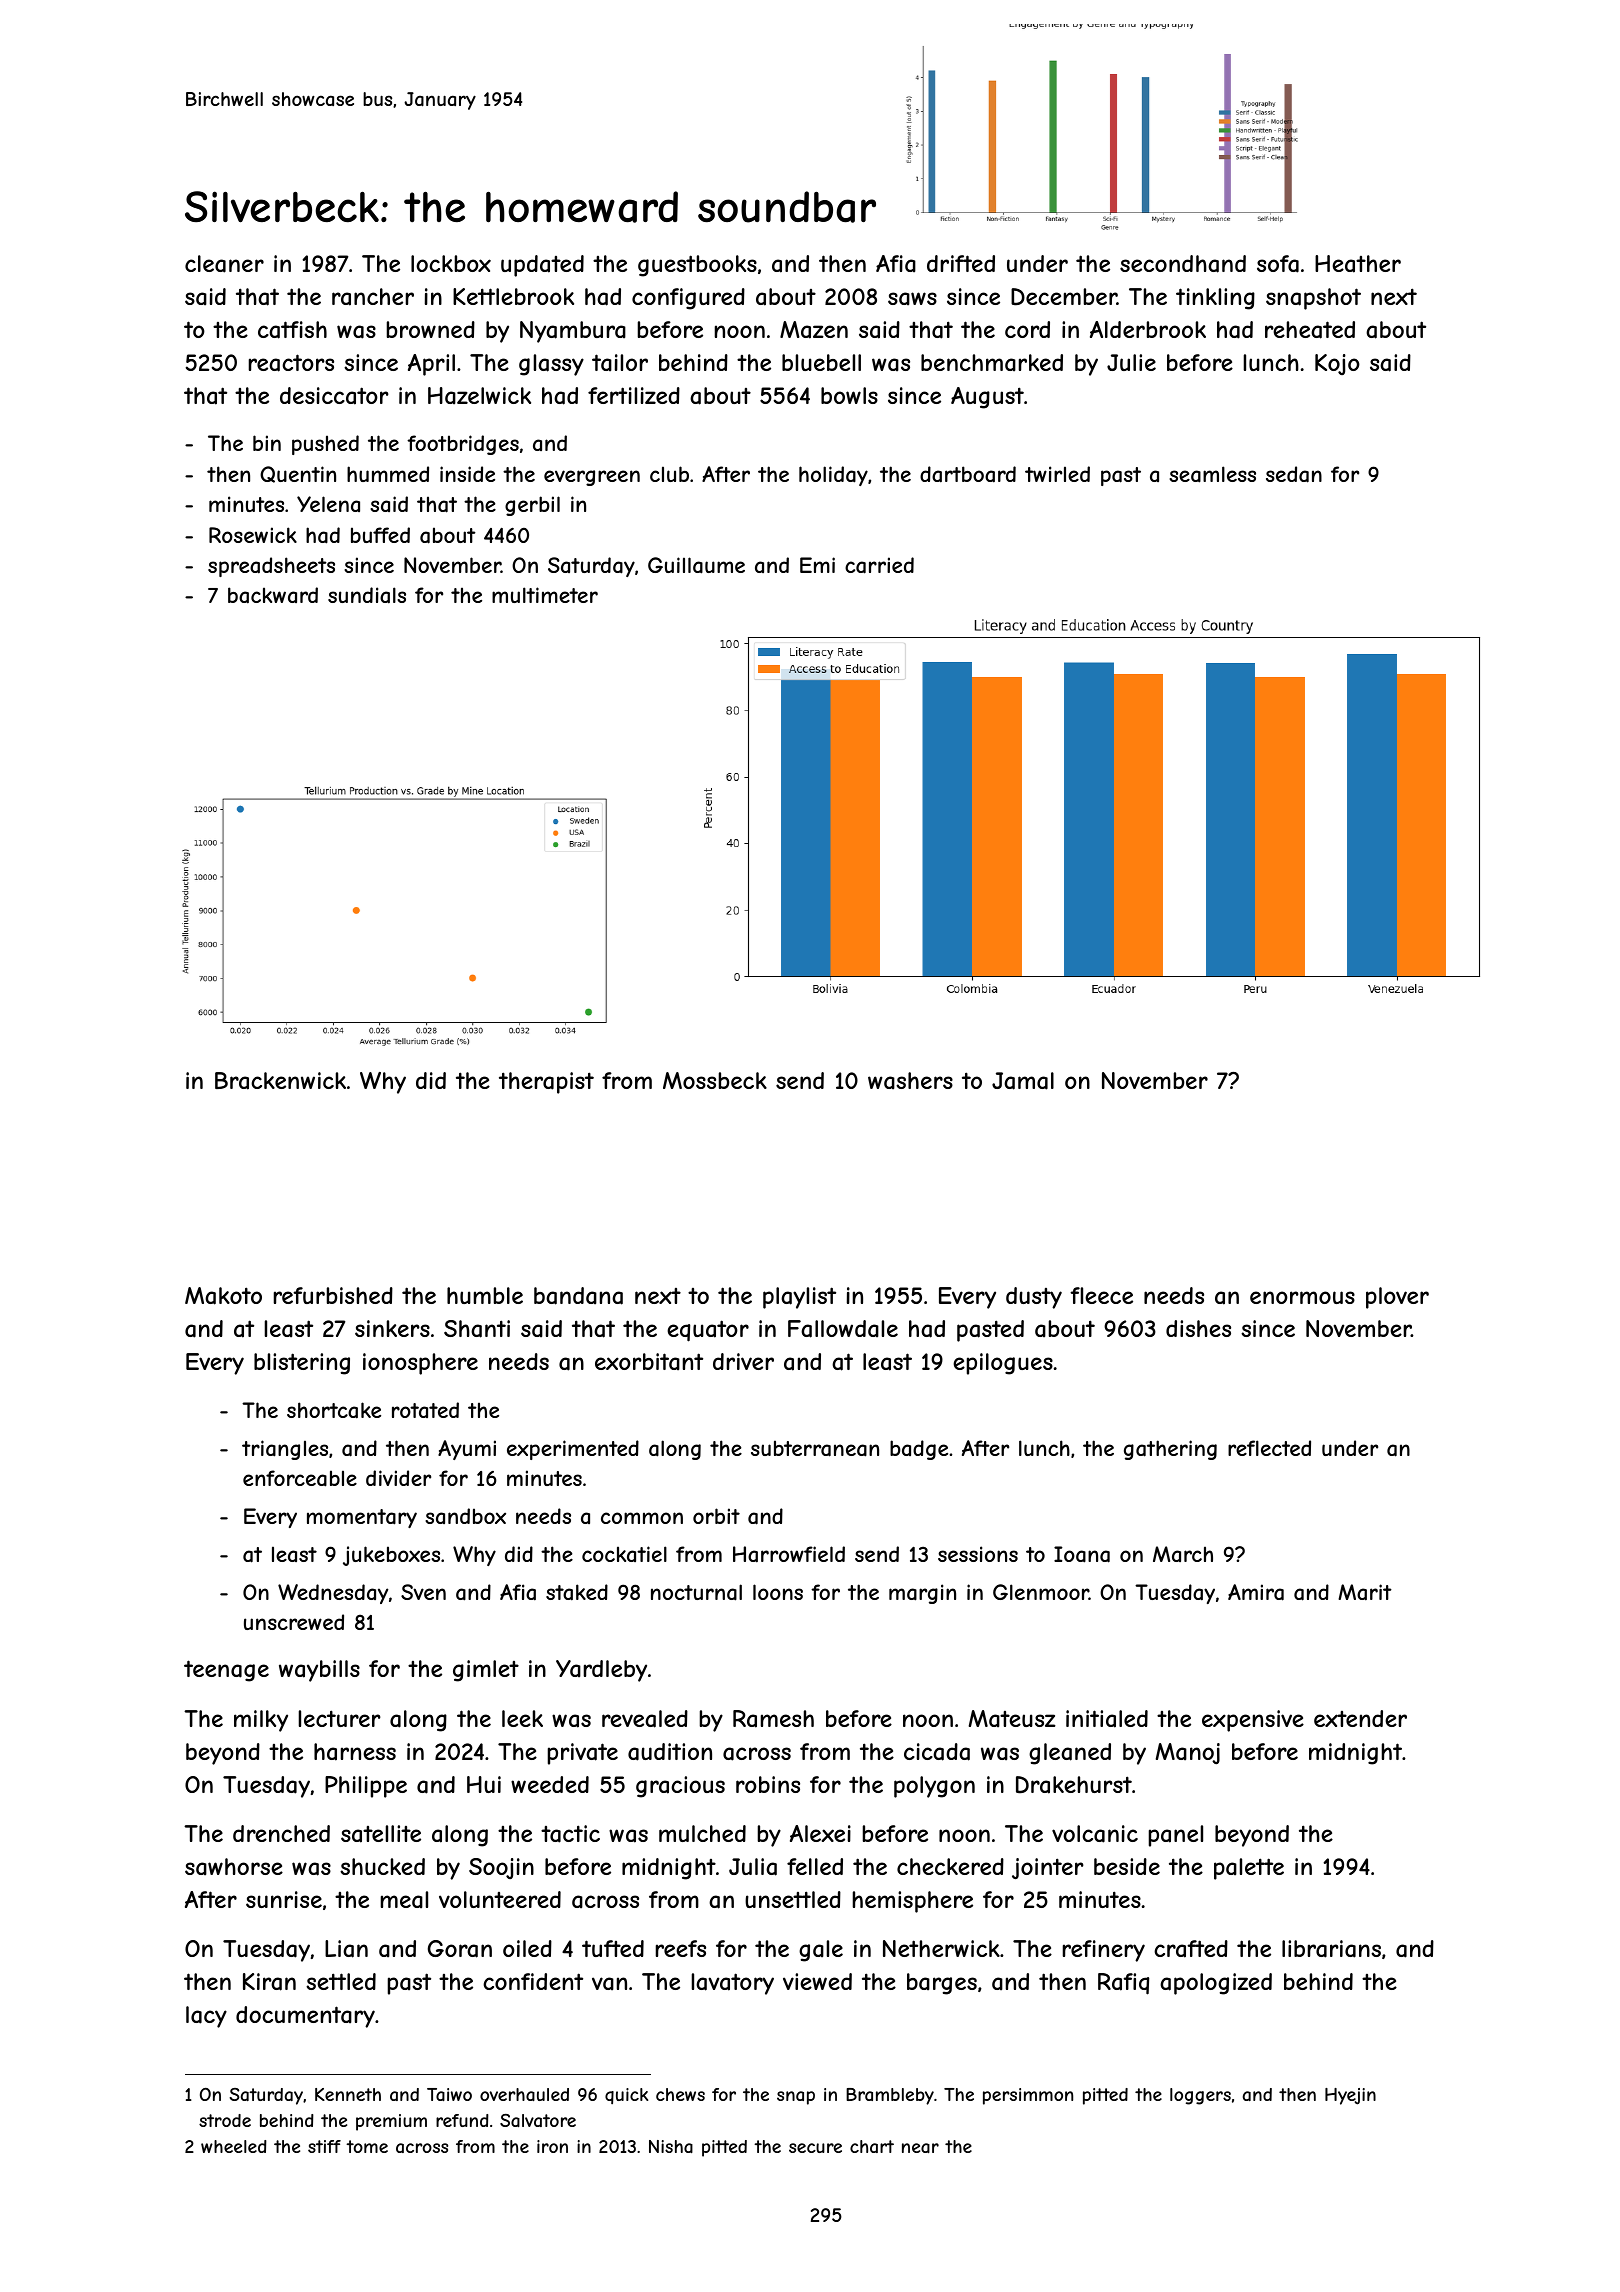  Describe the element at coordinates (325, 445) in the page. I see `pushed` at that location.
